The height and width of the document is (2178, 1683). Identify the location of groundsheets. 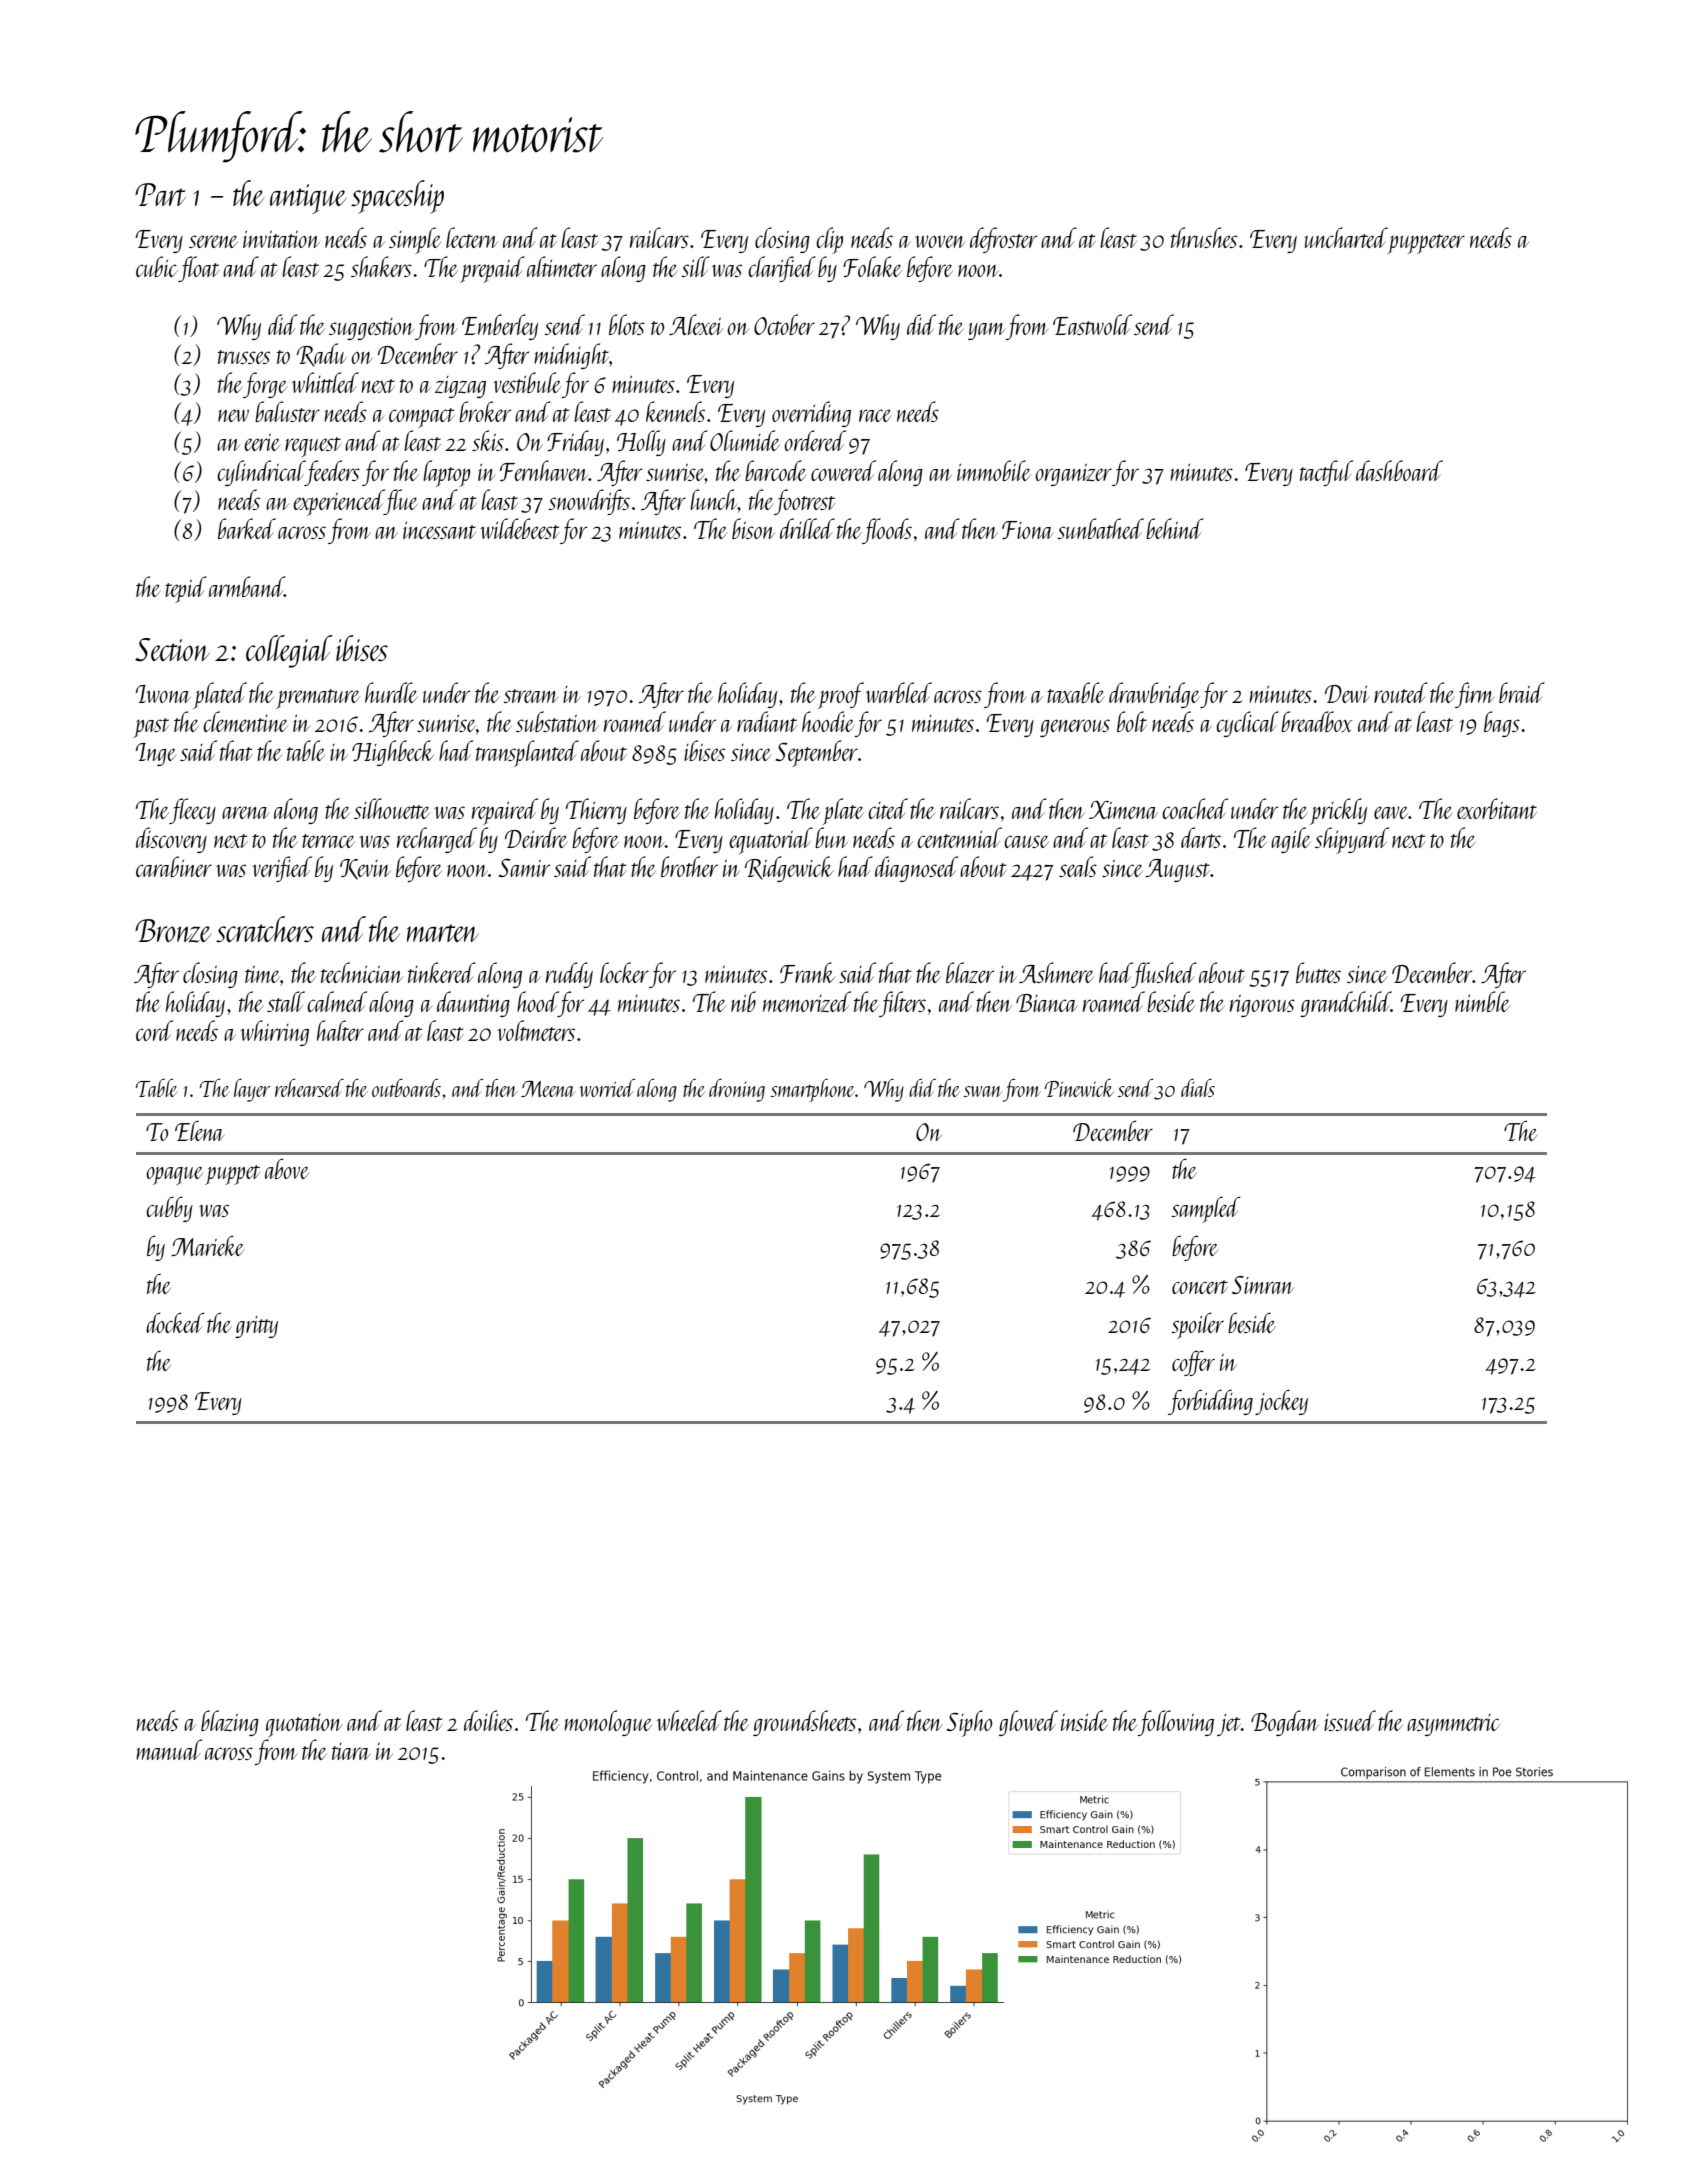
(804, 1723).
